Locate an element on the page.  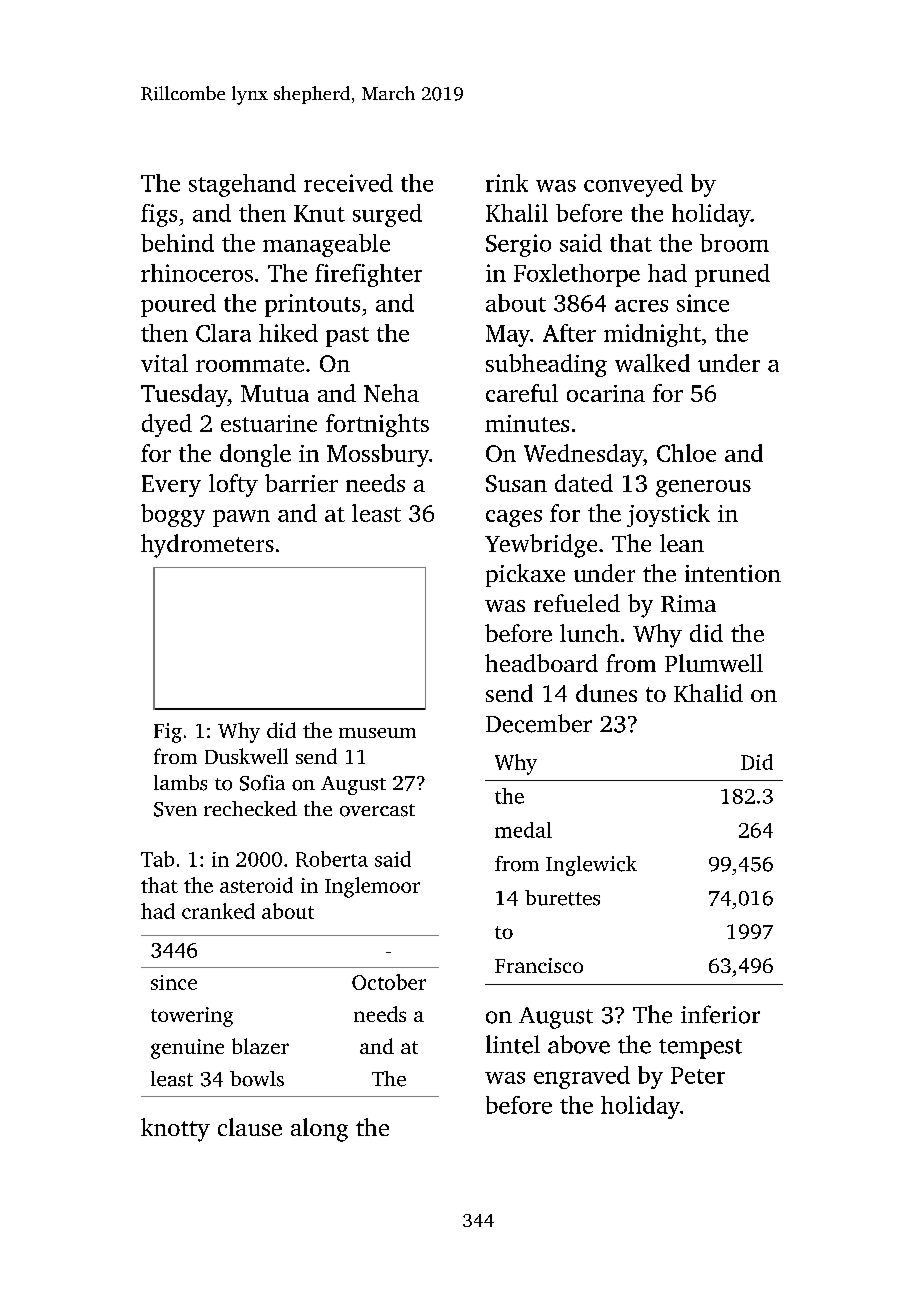
along is located at coordinates (319, 1130).
